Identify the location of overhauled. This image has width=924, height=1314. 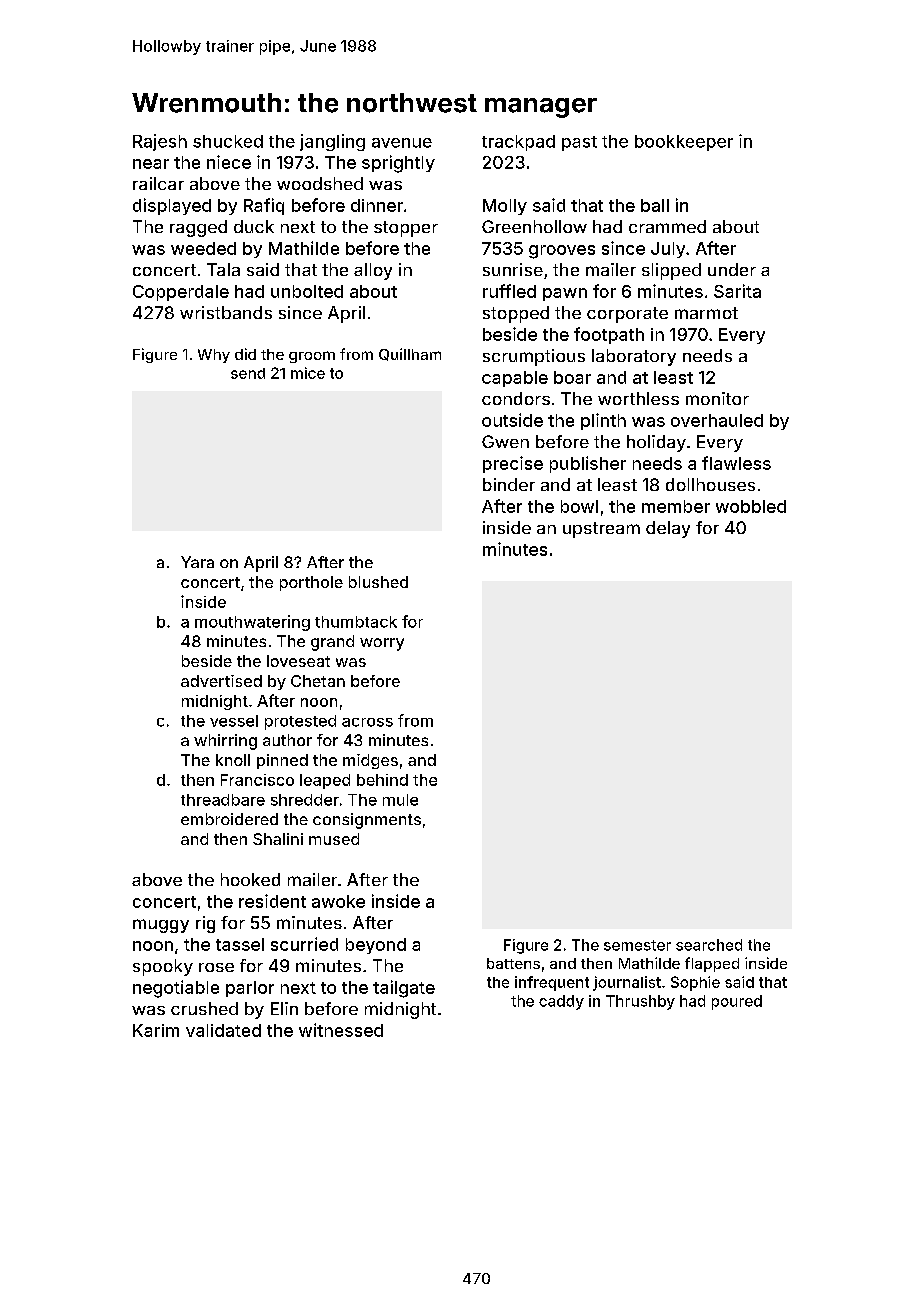
(717, 420).
